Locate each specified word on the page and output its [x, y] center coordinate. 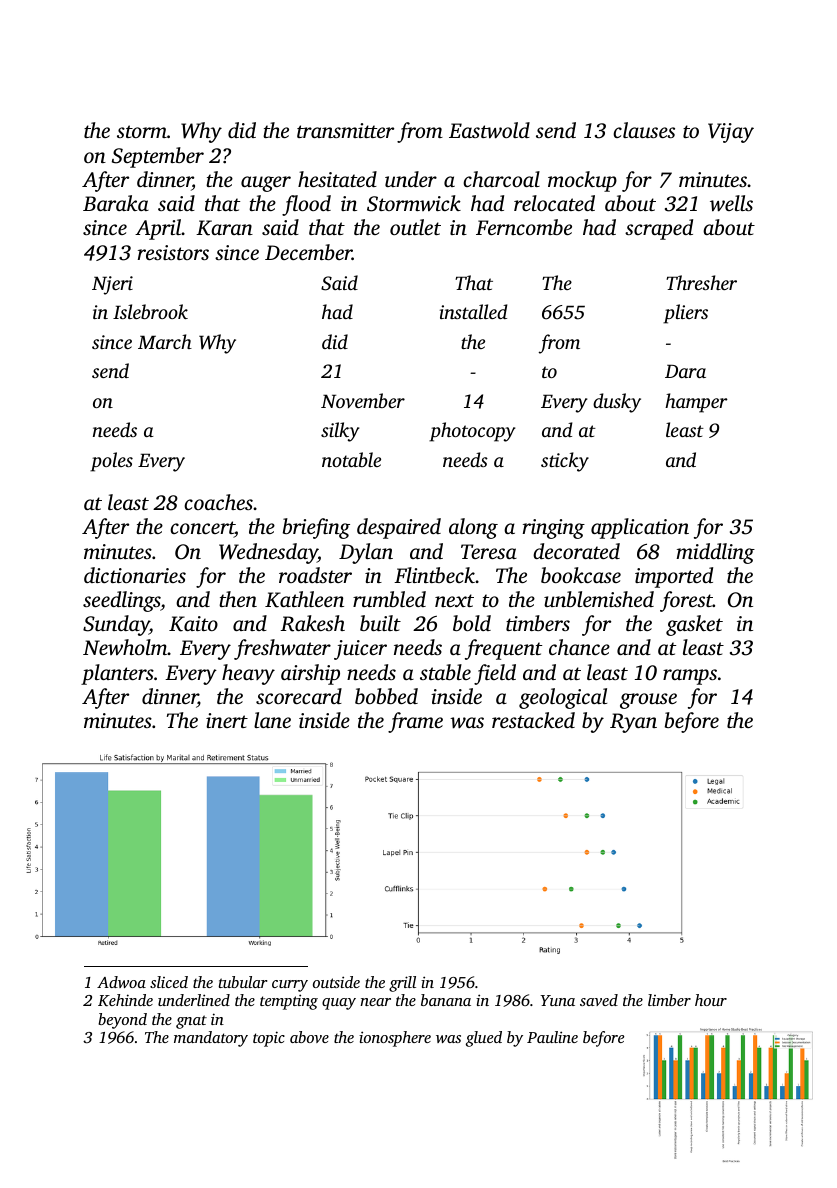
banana [446, 1000]
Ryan [633, 723]
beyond [122, 1021]
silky [340, 432]
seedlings [122, 601]
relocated [554, 203]
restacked [533, 720]
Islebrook [150, 311]
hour [711, 1000]
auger [266, 184]
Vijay [731, 133]
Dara [685, 371]
